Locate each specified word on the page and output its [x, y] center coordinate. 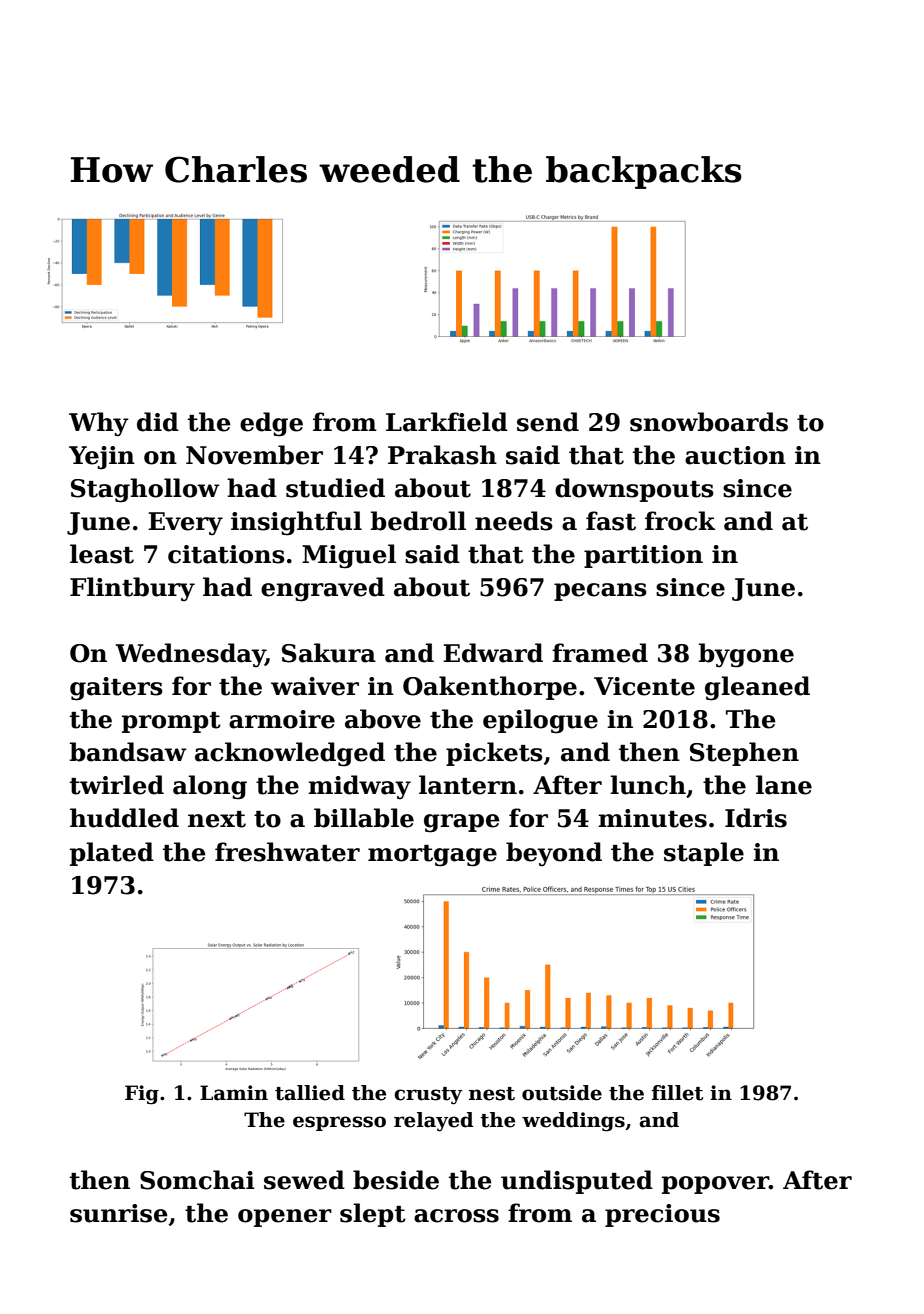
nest [492, 1094]
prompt [171, 722]
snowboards [709, 422]
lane [784, 785]
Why [99, 424]
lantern [468, 785]
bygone [746, 655]
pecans [600, 592]
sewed [304, 1180]
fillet [677, 1093]
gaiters [116, 689]
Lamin [234, 1093]
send [548, 422]
